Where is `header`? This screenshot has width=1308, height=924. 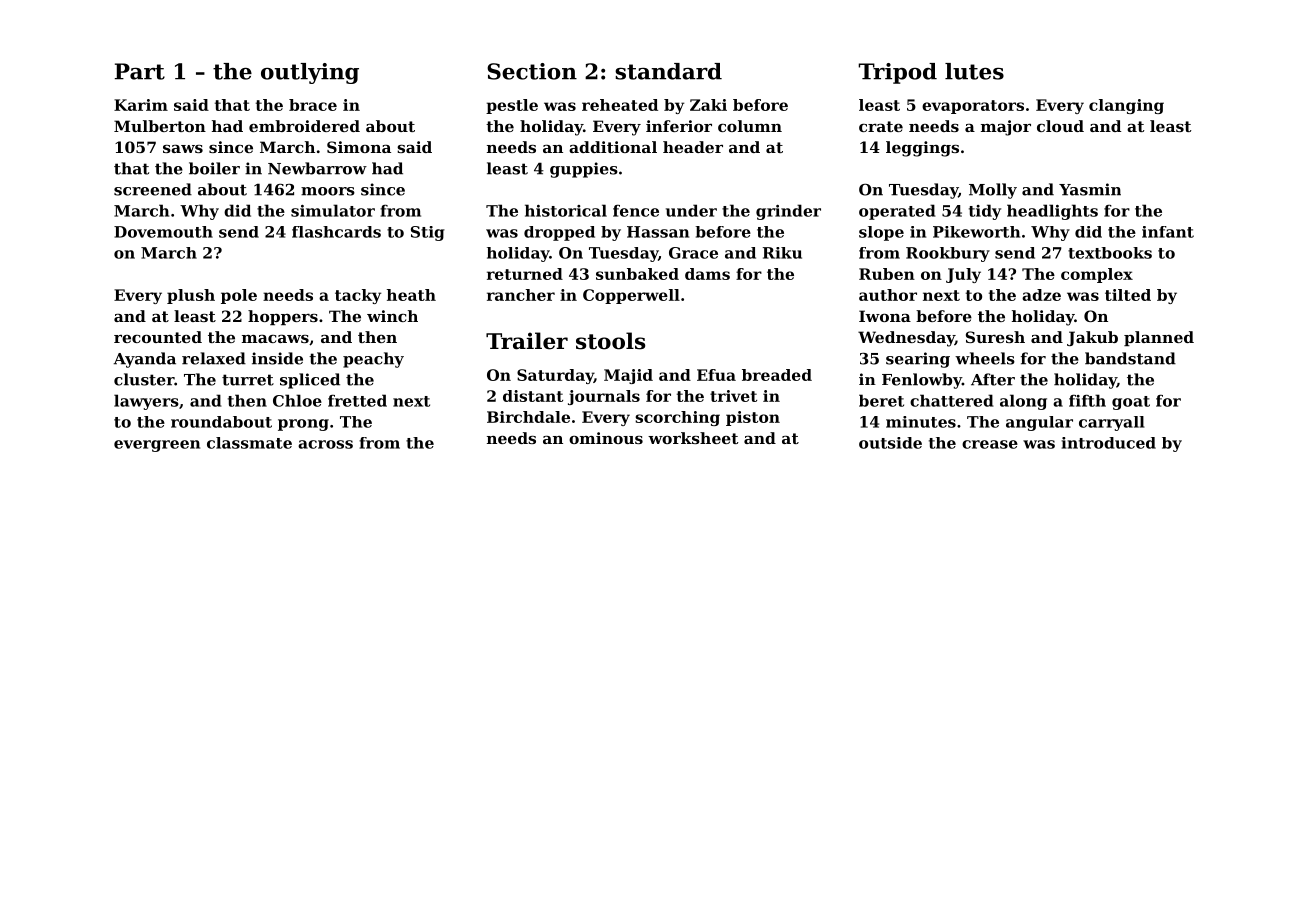 header is located at coordinates (693, 147).
